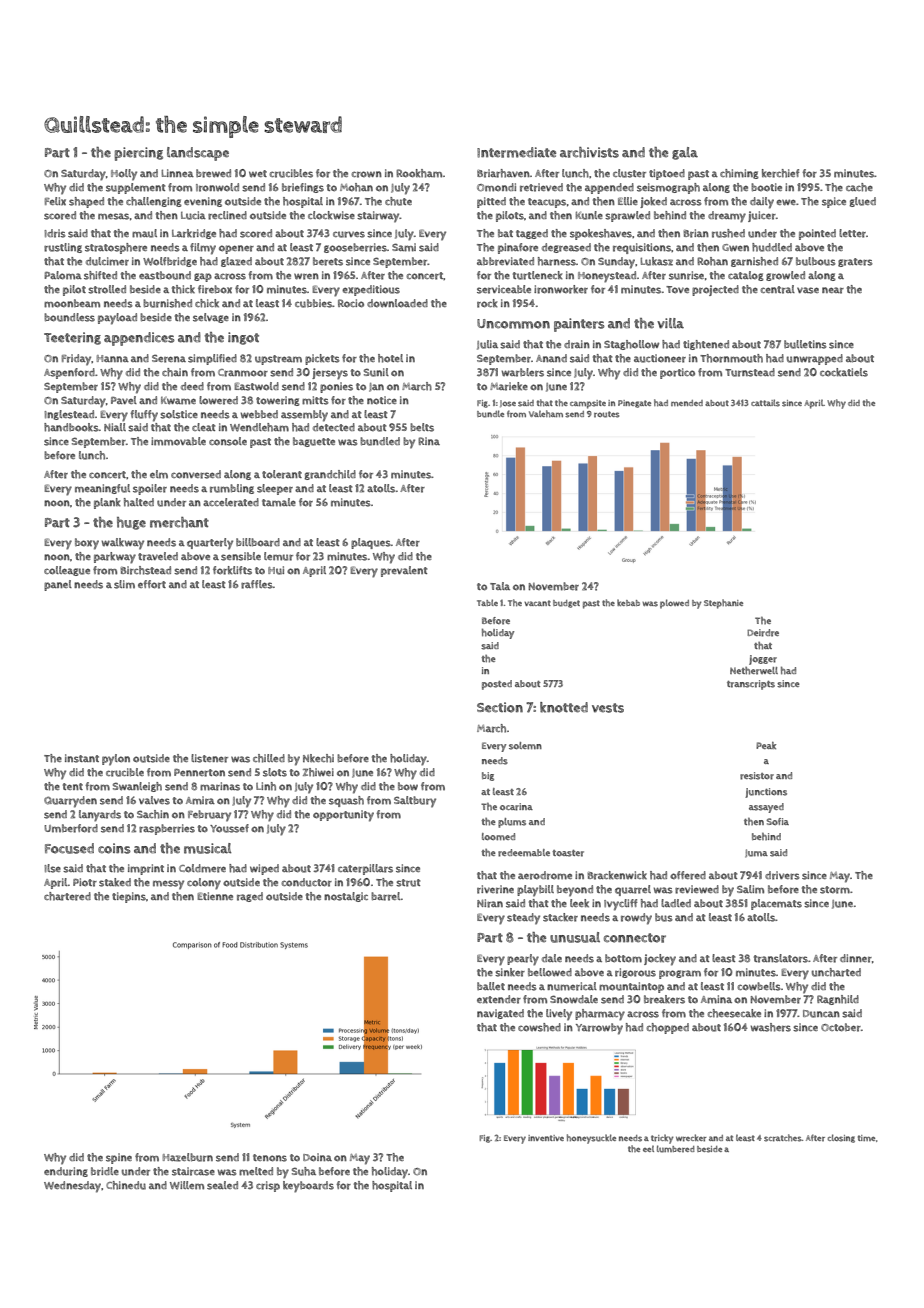  Describe the element at coordinates (516, 152) in the image. I see `Intermediate` at that location.
